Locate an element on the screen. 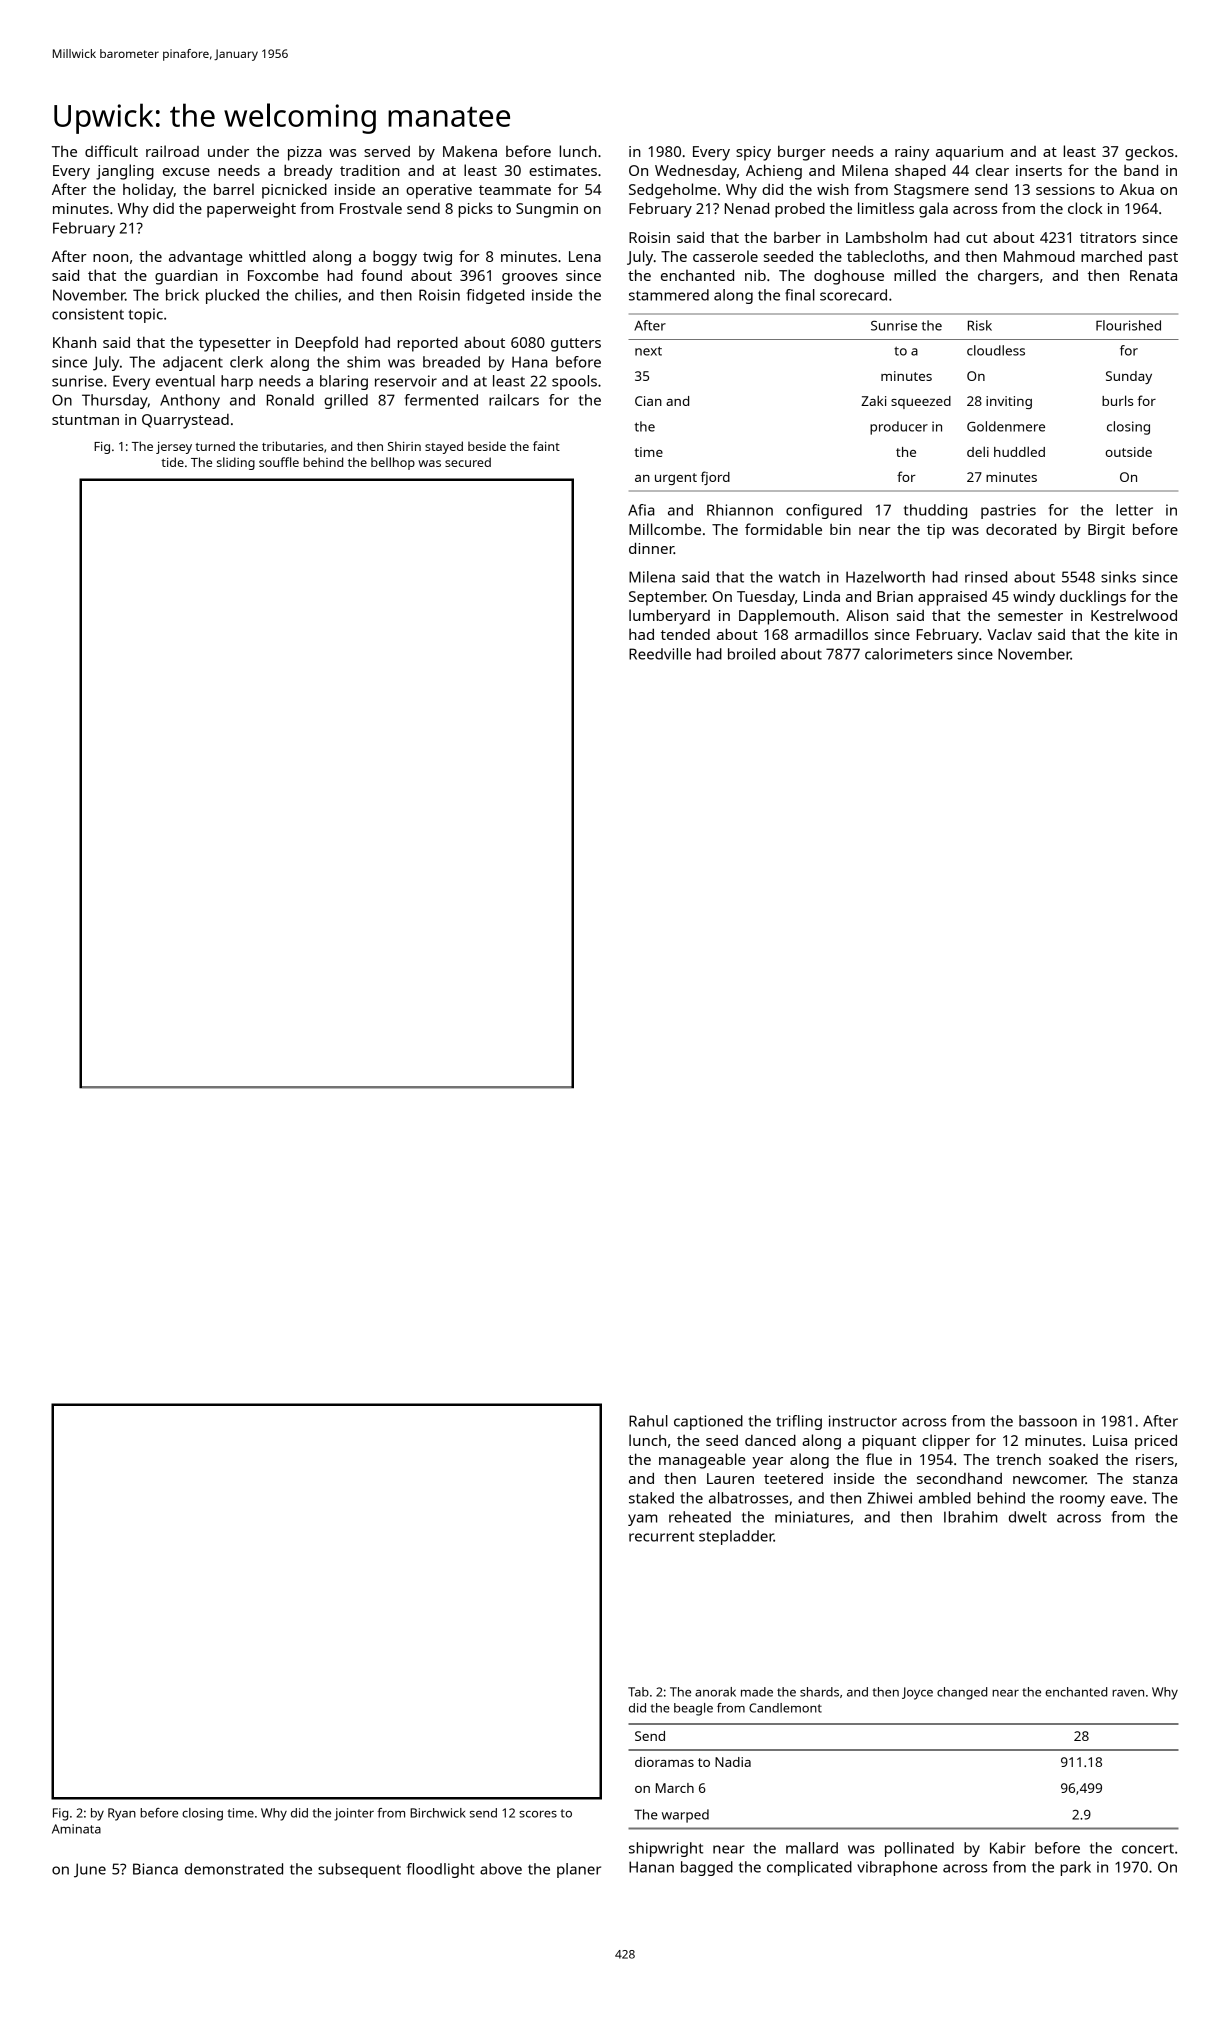 The width and height of the screenshot is (1230, 2026). staked is located at coordinates (651, 1498).
